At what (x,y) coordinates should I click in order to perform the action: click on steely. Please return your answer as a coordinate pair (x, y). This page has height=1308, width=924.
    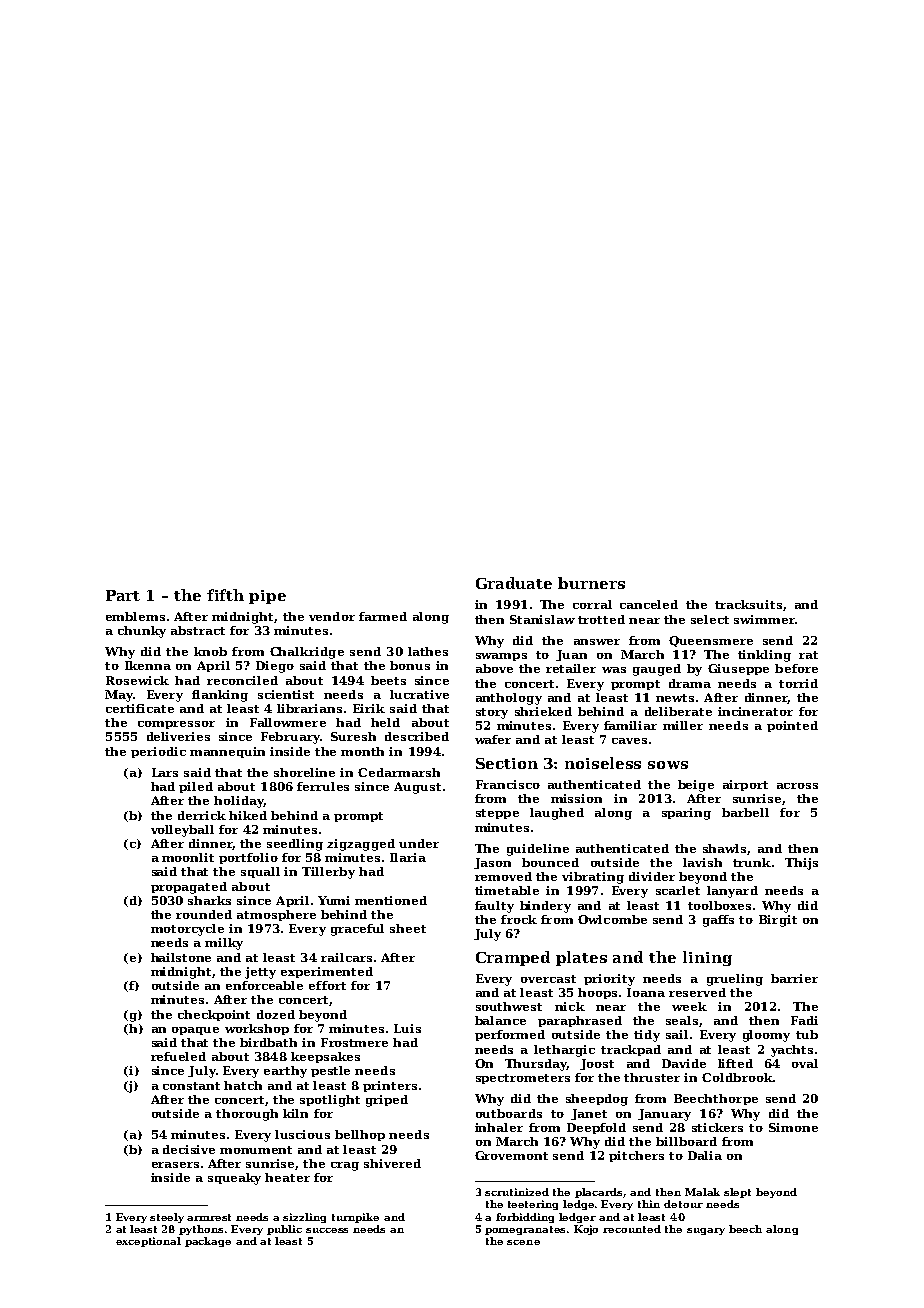
    Looking at the image, I should click on (167, 1218).
